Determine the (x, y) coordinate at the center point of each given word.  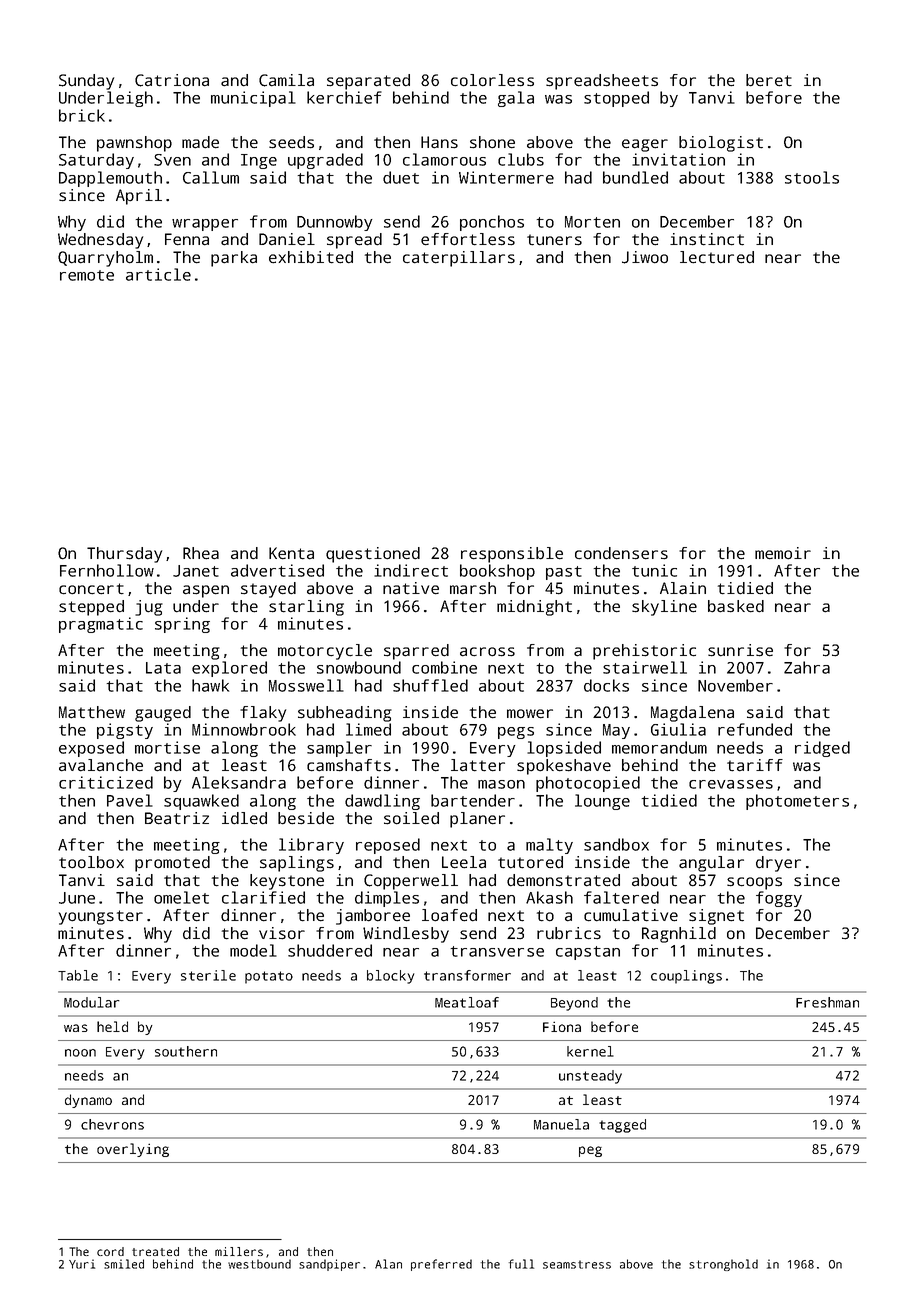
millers (239, 1251)
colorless (492, 80)
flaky (263, 714)
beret (769, 80)
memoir (783, 553)
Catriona (172, 80)
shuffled (430, 685)
